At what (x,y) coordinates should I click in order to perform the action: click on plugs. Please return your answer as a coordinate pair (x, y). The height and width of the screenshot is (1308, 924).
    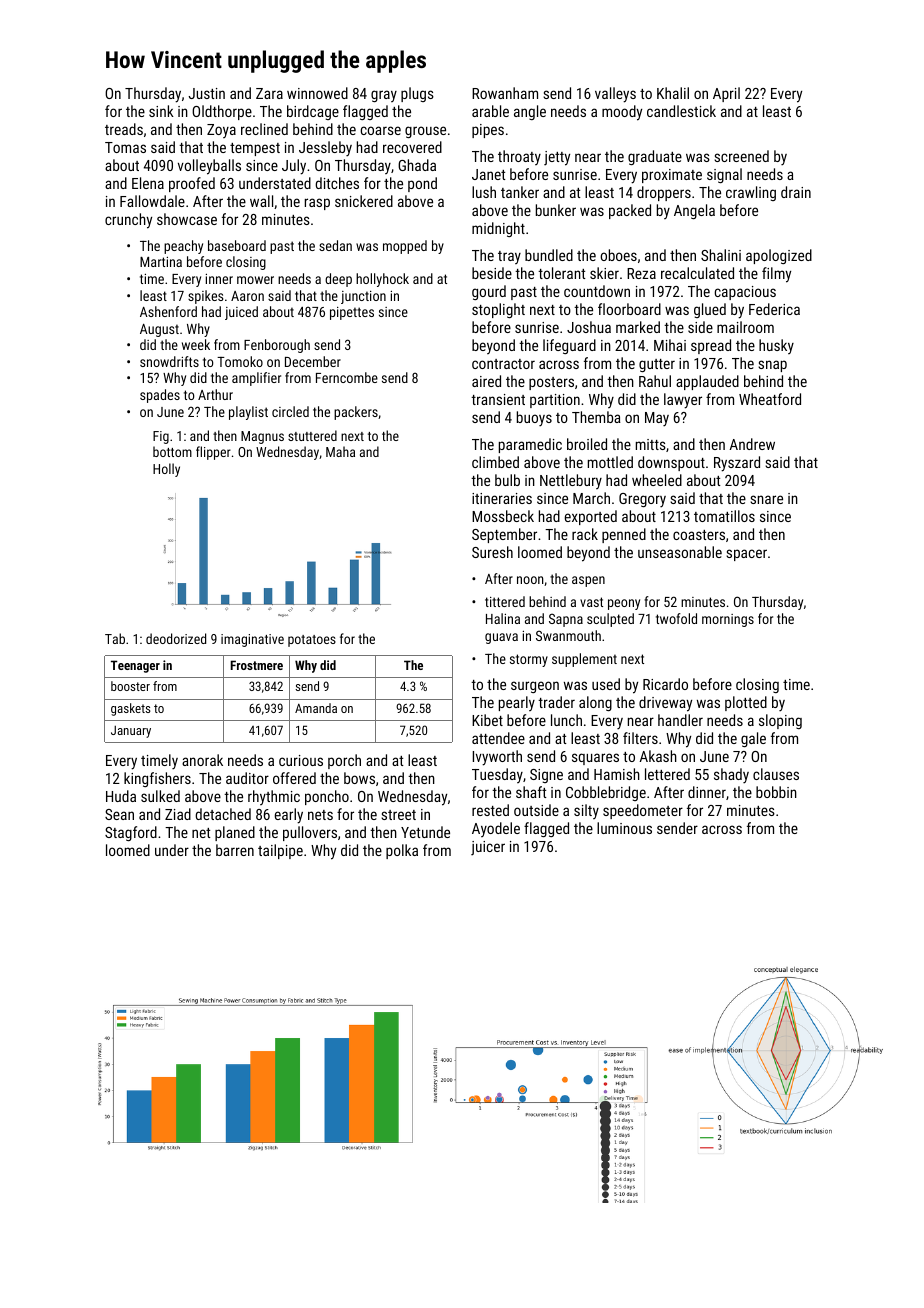
    Looking at the image, I should click on (417, 94).
